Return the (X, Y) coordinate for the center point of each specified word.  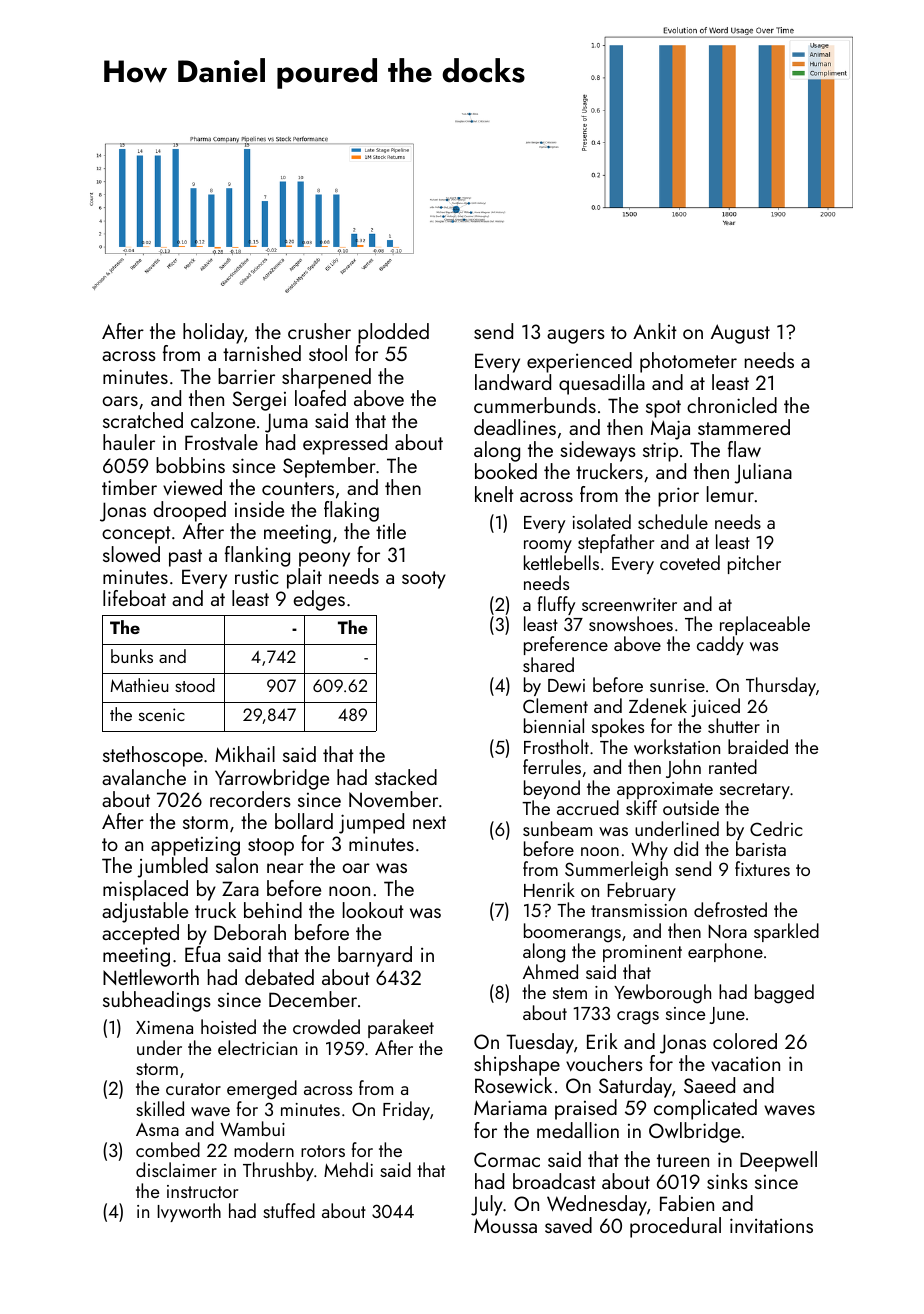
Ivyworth (189, 1212)
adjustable (145, 912)
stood (195, 685)
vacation (745, 1063)
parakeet (401, 1028)
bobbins (190, 465)
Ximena (164, 1027)
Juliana (763, 473)
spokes (618, 727)
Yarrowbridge (272, 779)
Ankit (655, 331)
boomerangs (572, 933)
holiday (213, 333)
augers (576, 336)
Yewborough (662, 994)
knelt (494, 494)
